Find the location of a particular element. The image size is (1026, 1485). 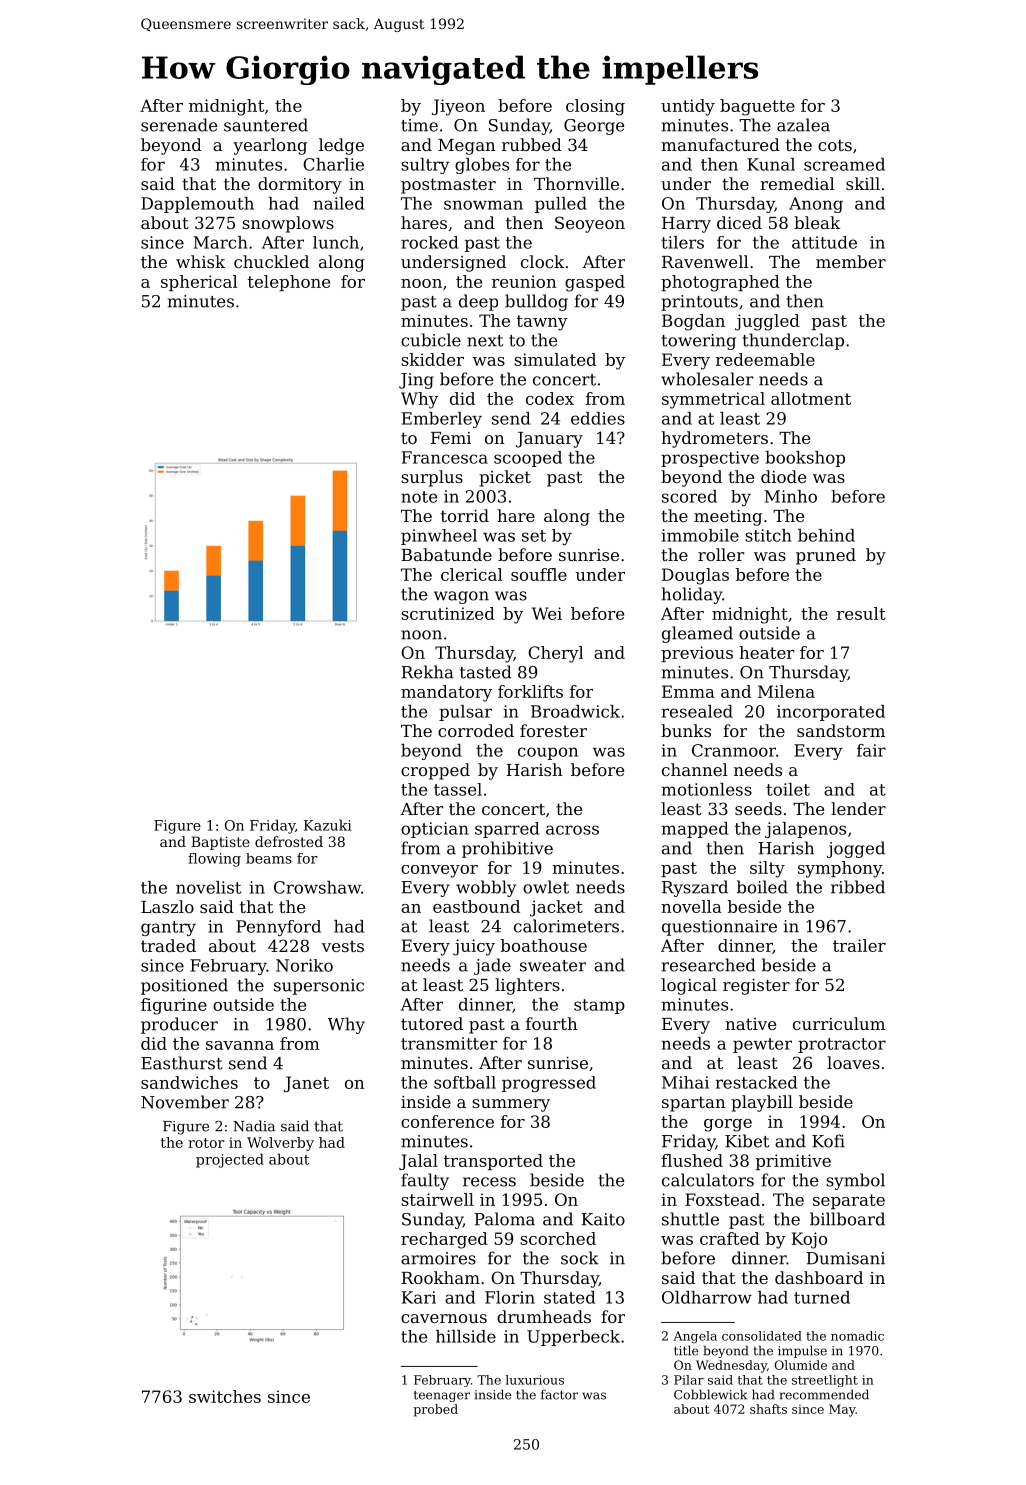

untidy is located at coordinates (688, 107).
